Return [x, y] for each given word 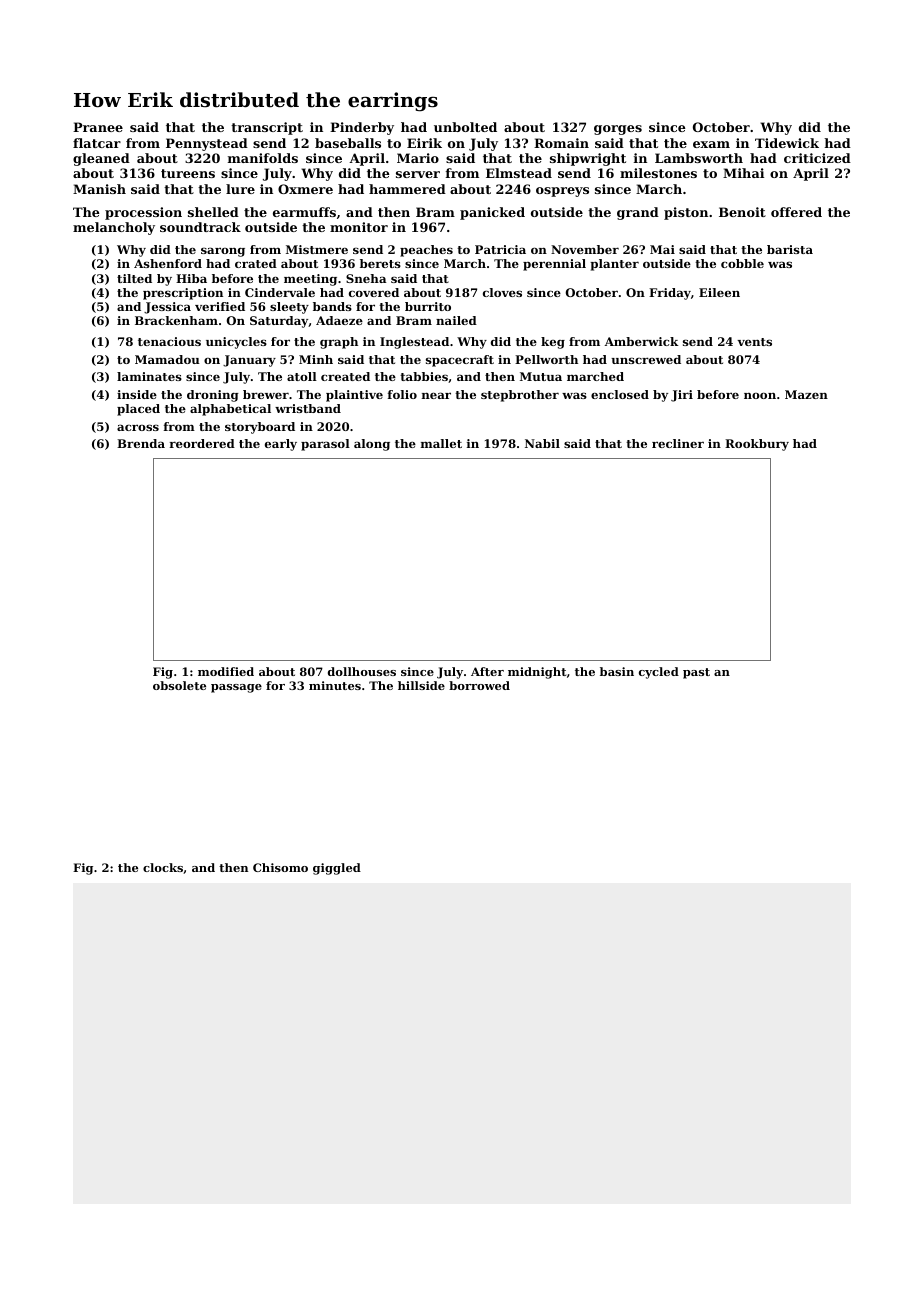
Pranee [98, 127]
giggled [337, 869]
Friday [670, 294]
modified [226, 671]
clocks [163, 867]
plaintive [354, 396]
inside [137, 394]
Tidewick [787, 143]
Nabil [542, 443]
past [696, 673]
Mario [418, 158]
